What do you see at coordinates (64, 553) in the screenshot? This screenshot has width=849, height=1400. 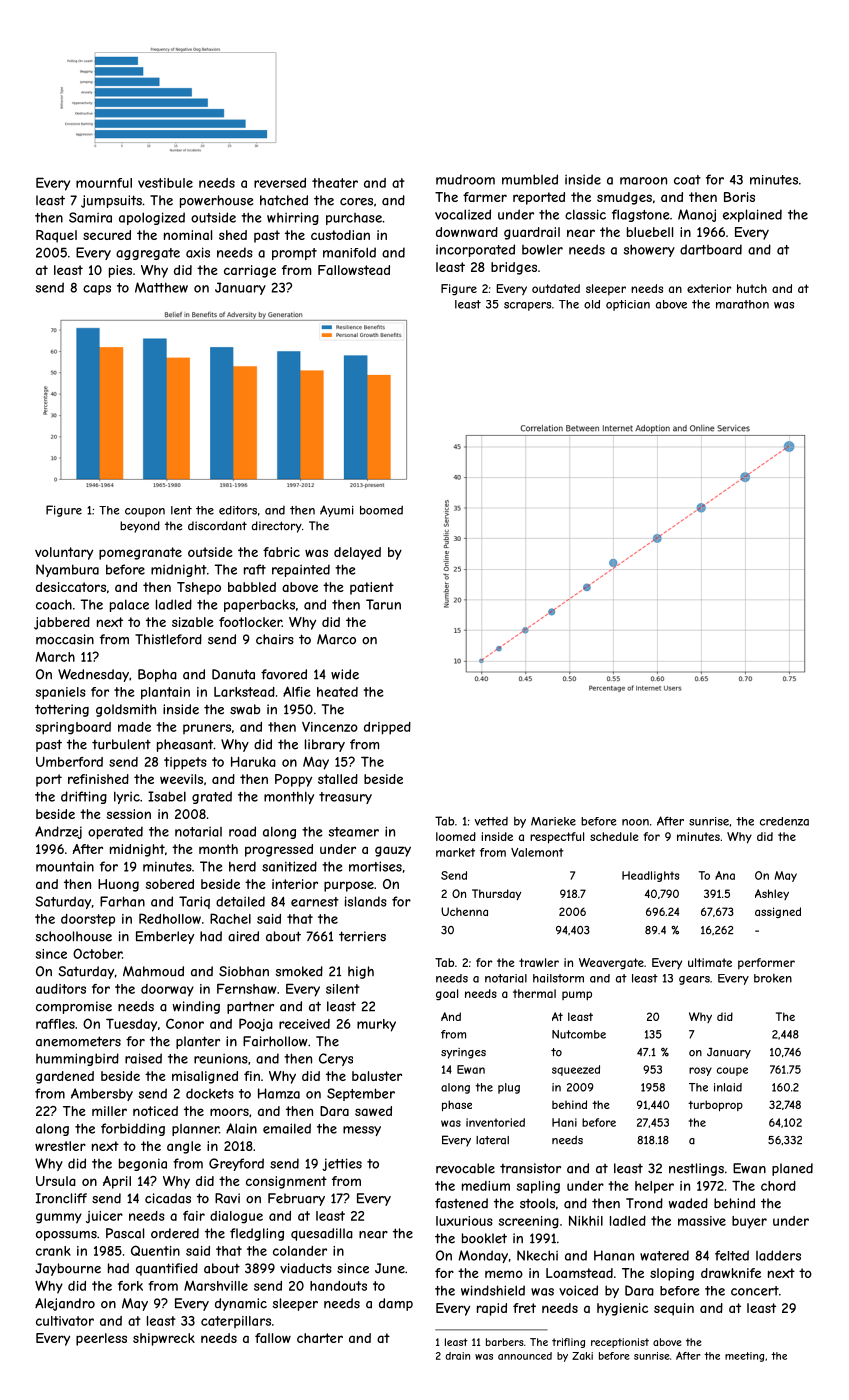 I see `voluntary` at bounding box center [64, 553].
